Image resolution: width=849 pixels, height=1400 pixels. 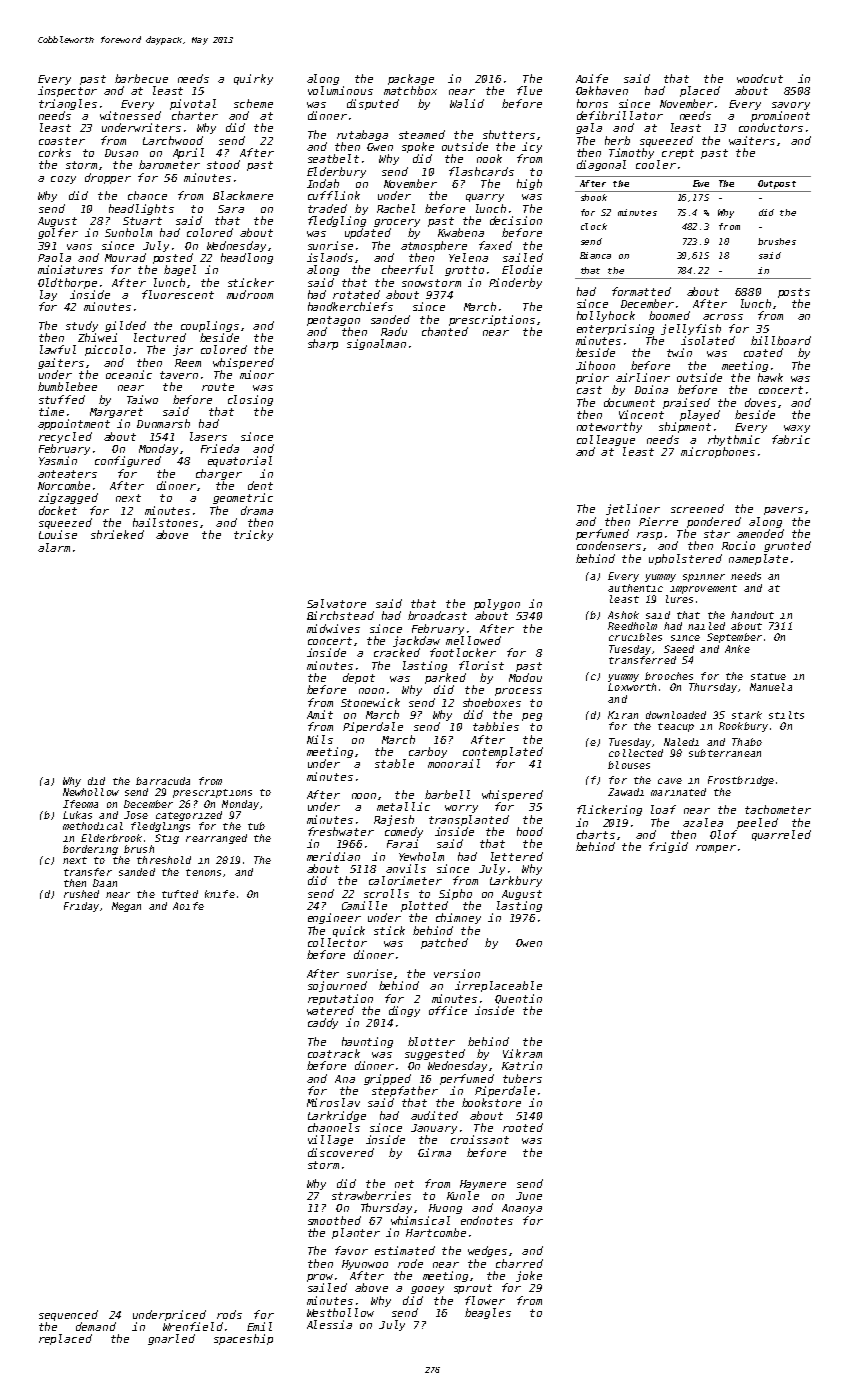 What do you see at coordinates (668, 847) in the document?
I see `frigid` at bounding box center [668, 847].
